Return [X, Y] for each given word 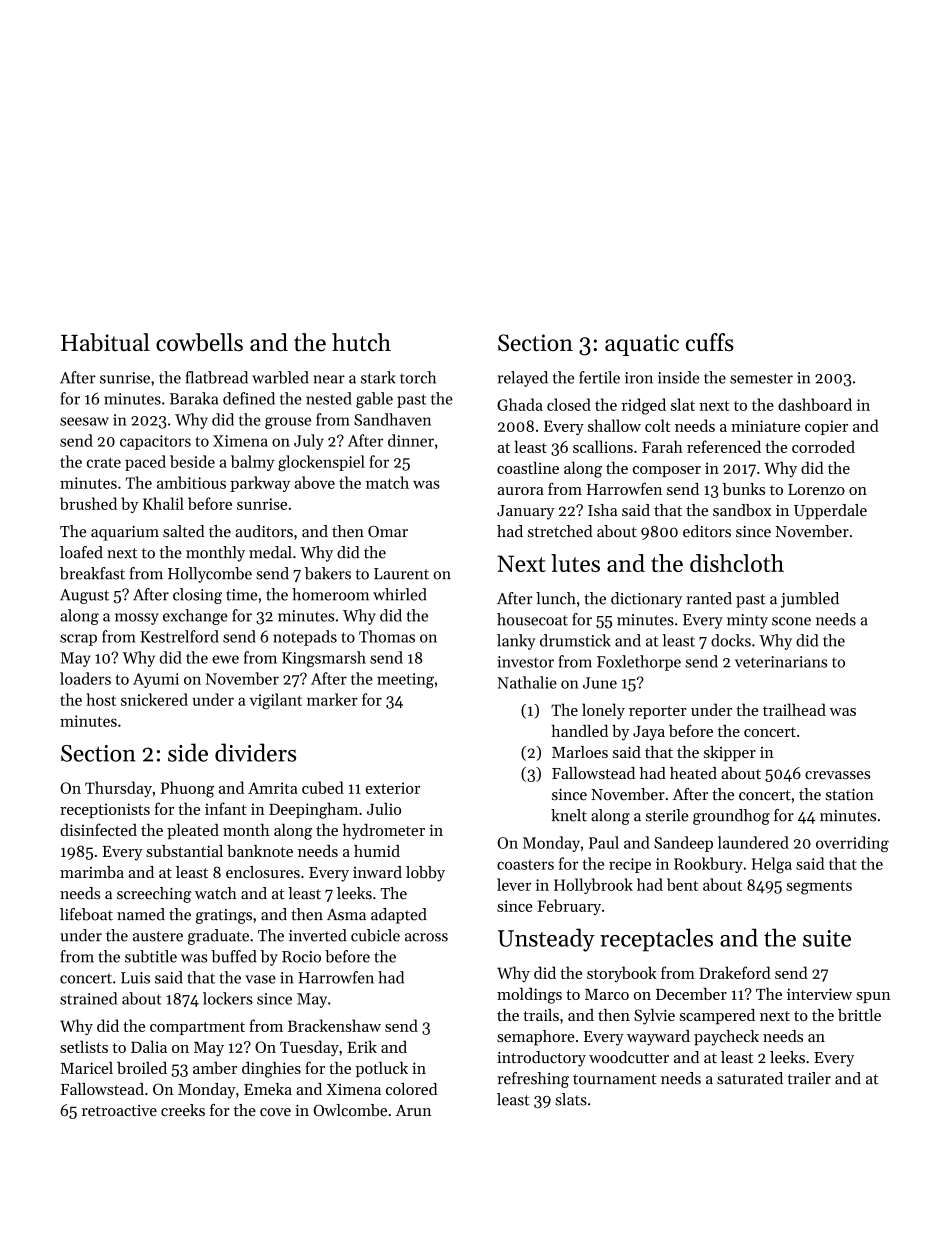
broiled [142, 1068]
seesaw [84, 421]
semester [761, 378]
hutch [361, 342]
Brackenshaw [334, 1025]
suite [827, 938]
